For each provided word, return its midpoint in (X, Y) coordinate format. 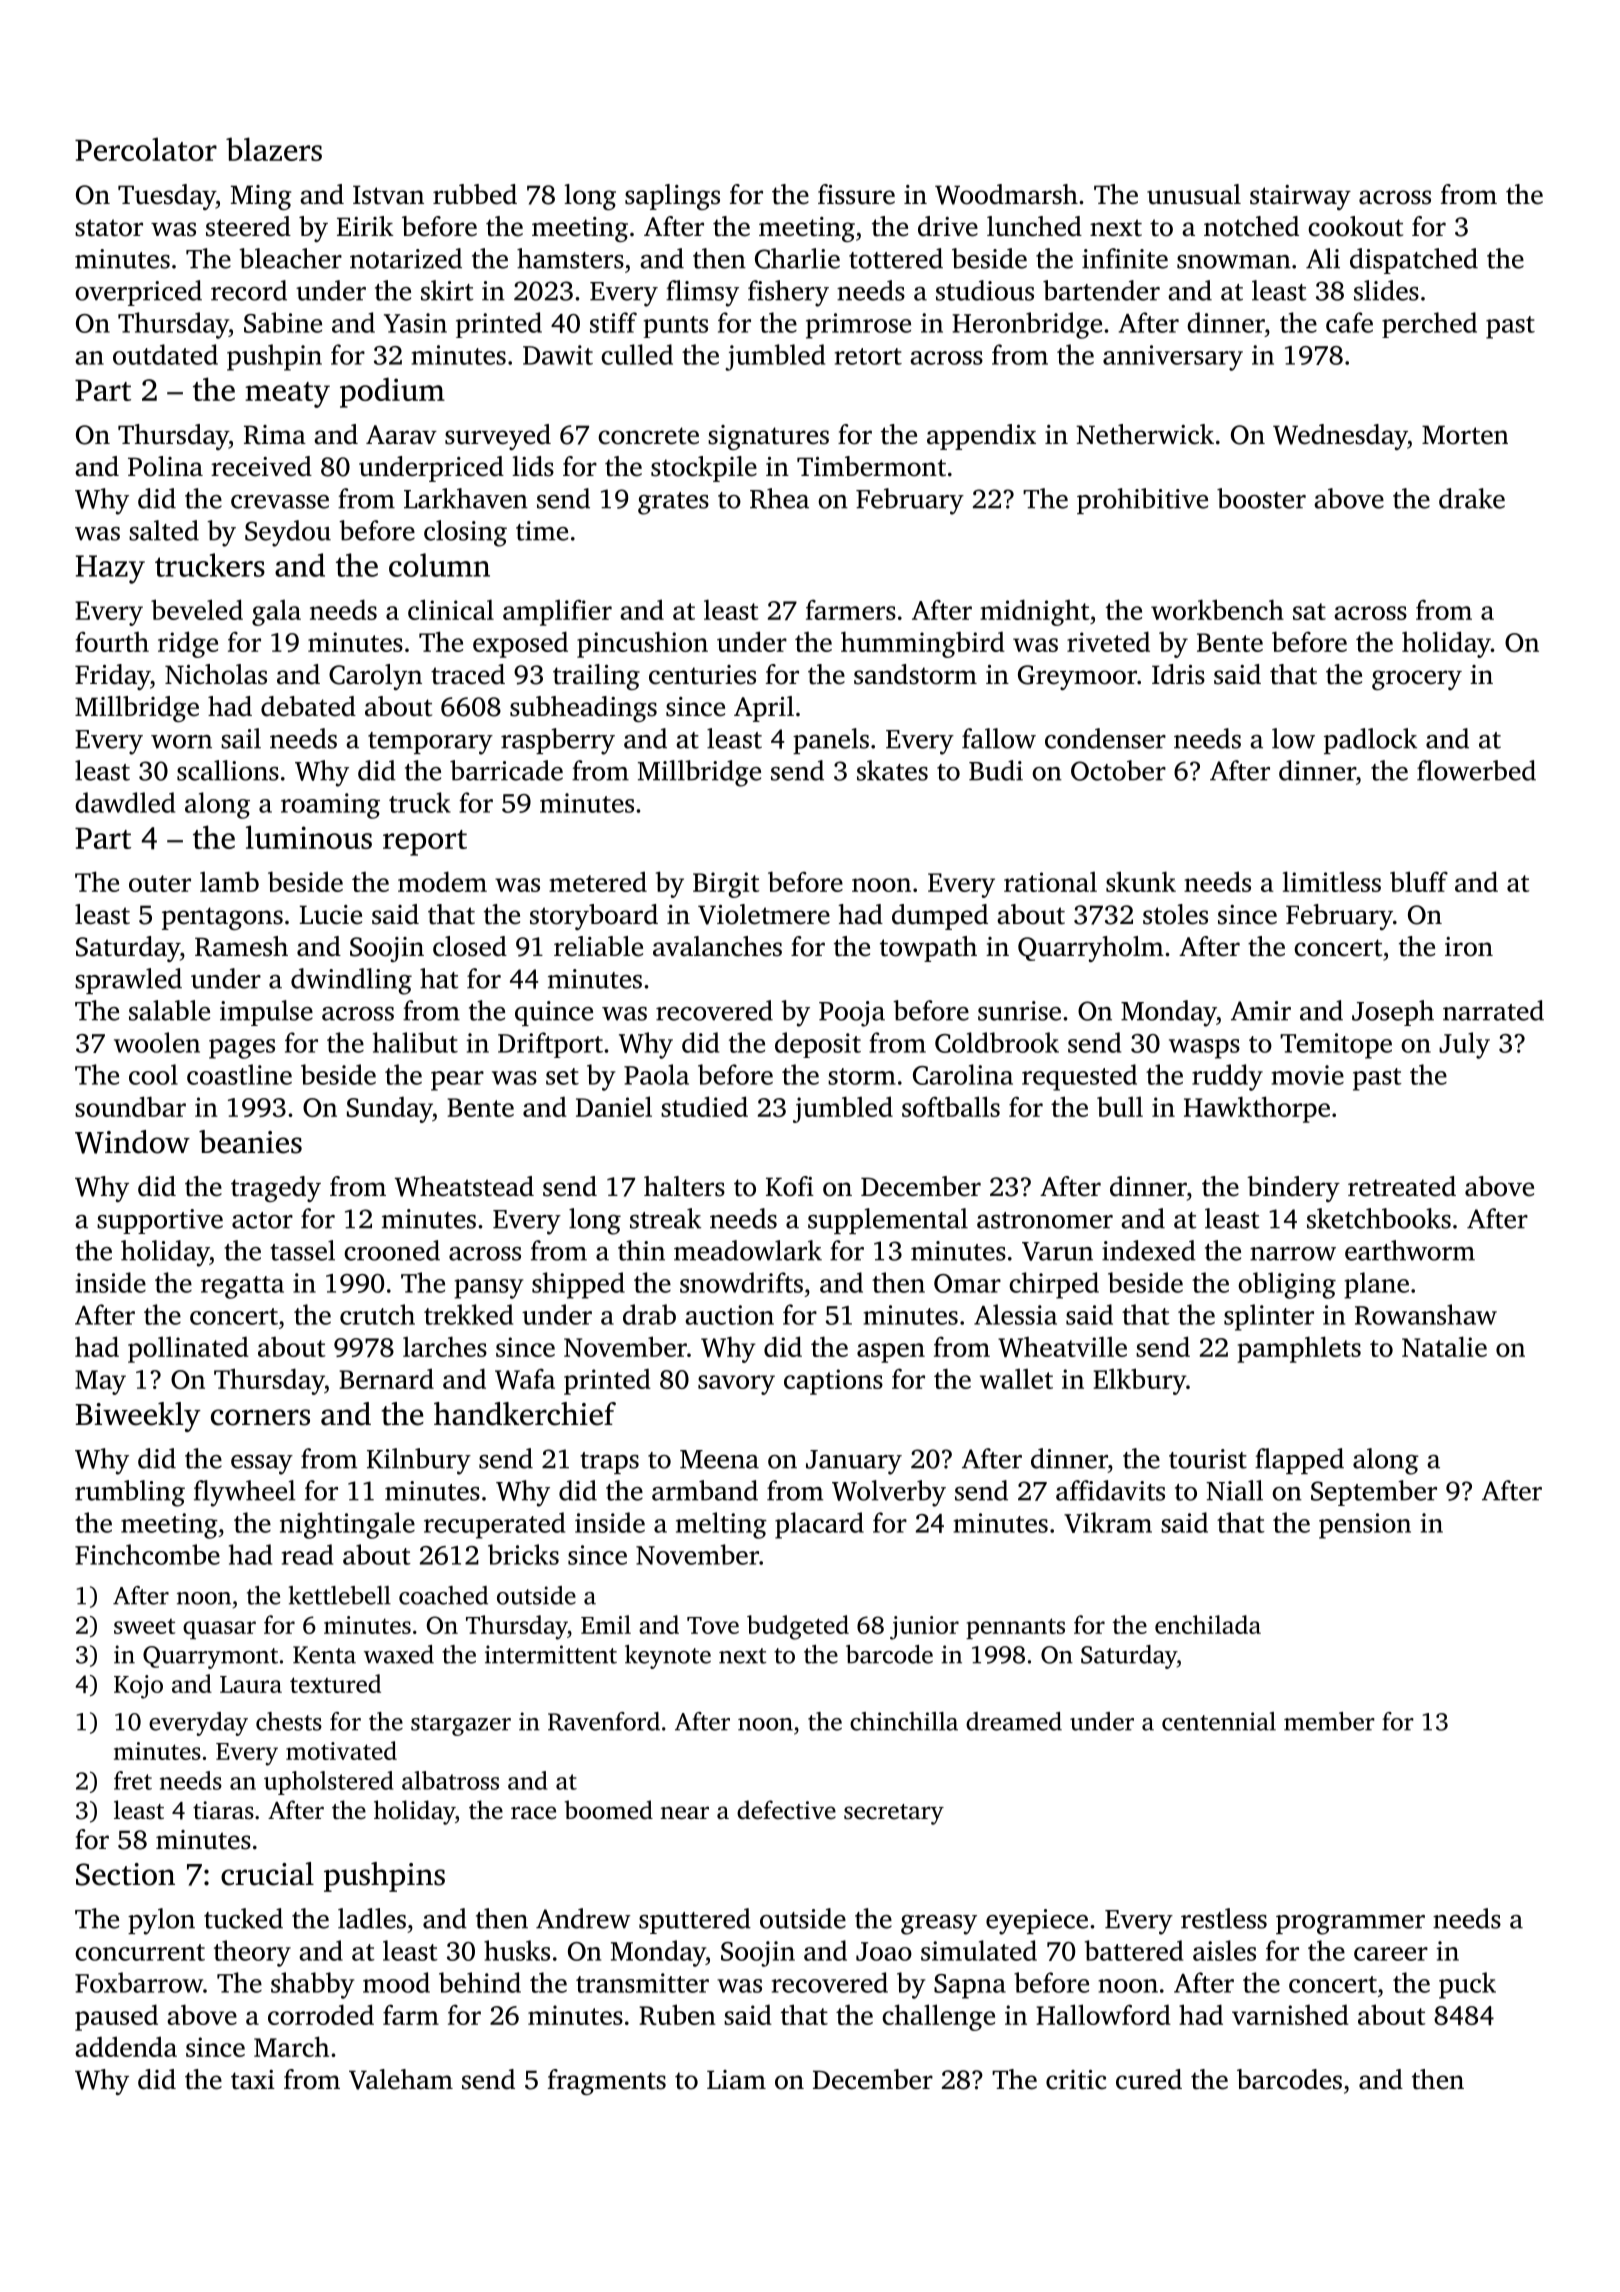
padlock (1370, 741)
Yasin (415, 323)
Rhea (779, 498)
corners (260, 1417)
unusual (1194, 194)
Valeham (401, 2079)
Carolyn (375, 677)
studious (985, 290)
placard (819, 1525)
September (1374, 1493)
